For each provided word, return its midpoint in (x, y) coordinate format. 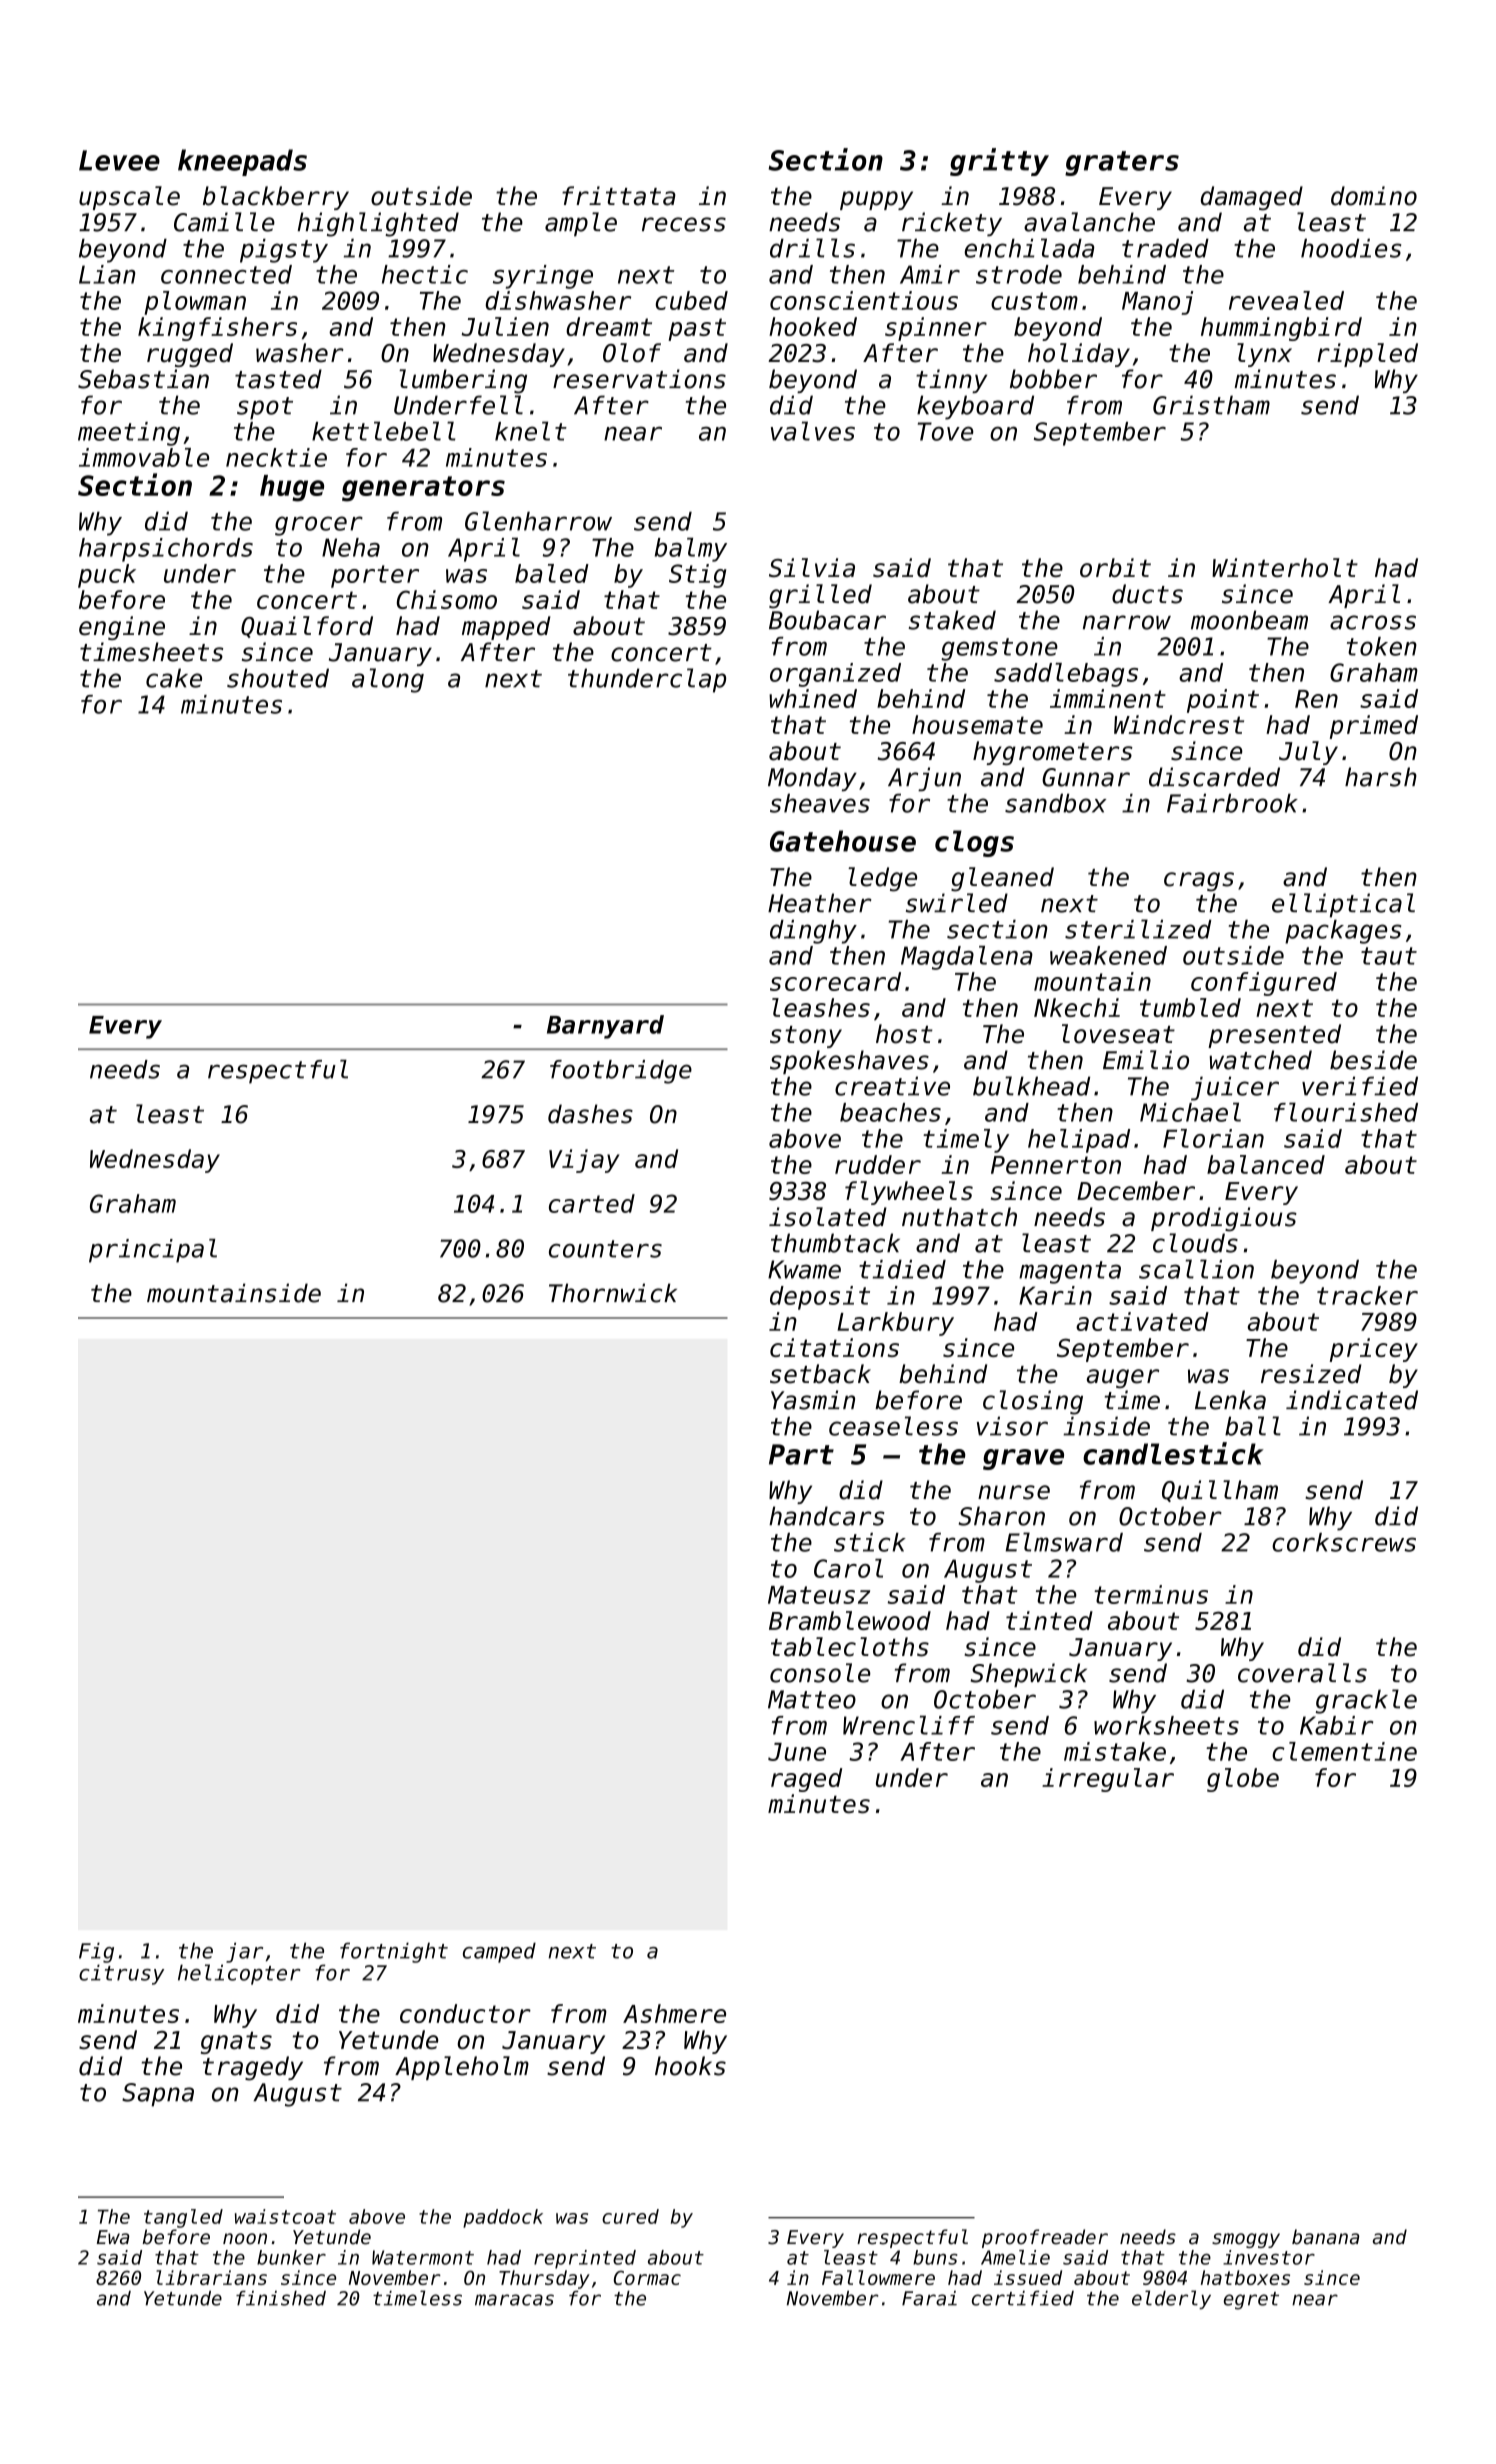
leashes (821, 1007)
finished (281, 2298)
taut (1389, 956)
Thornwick (613, 1293)
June (797, 1752)
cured (630, 2216)
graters (1122, 163)
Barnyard (605, 1027)
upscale (129, 198)
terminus (1151, 1594)
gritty (999, 162)
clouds (1195, 1243)
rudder (878, 1164)
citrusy (121, 1974)
